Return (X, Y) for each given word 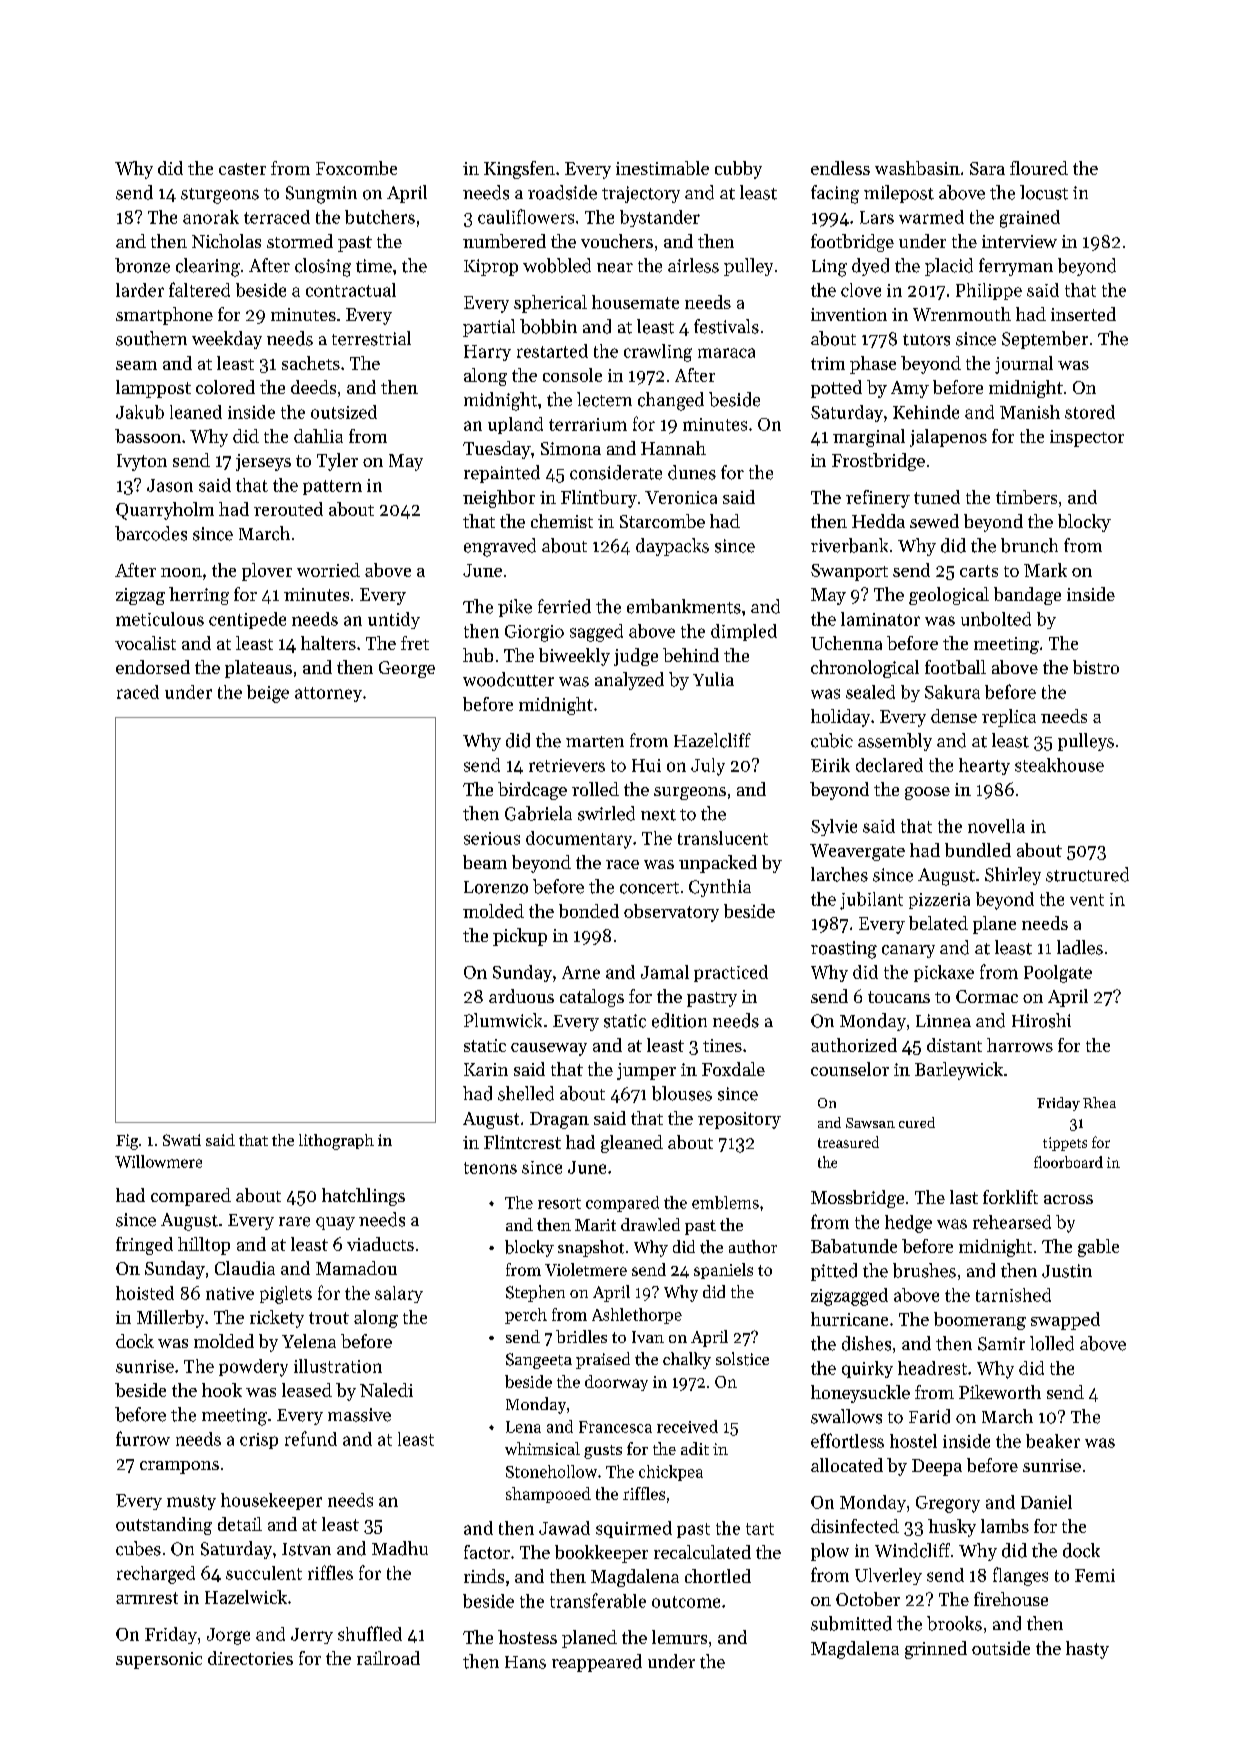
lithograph (336, 1142)
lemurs (679, 1637)
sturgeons (220, 196)
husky (952, 1528)
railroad (388, 1658)
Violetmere (586, 1269)
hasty (1087, 1650)
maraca (726, 353)
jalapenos (948, 438)
